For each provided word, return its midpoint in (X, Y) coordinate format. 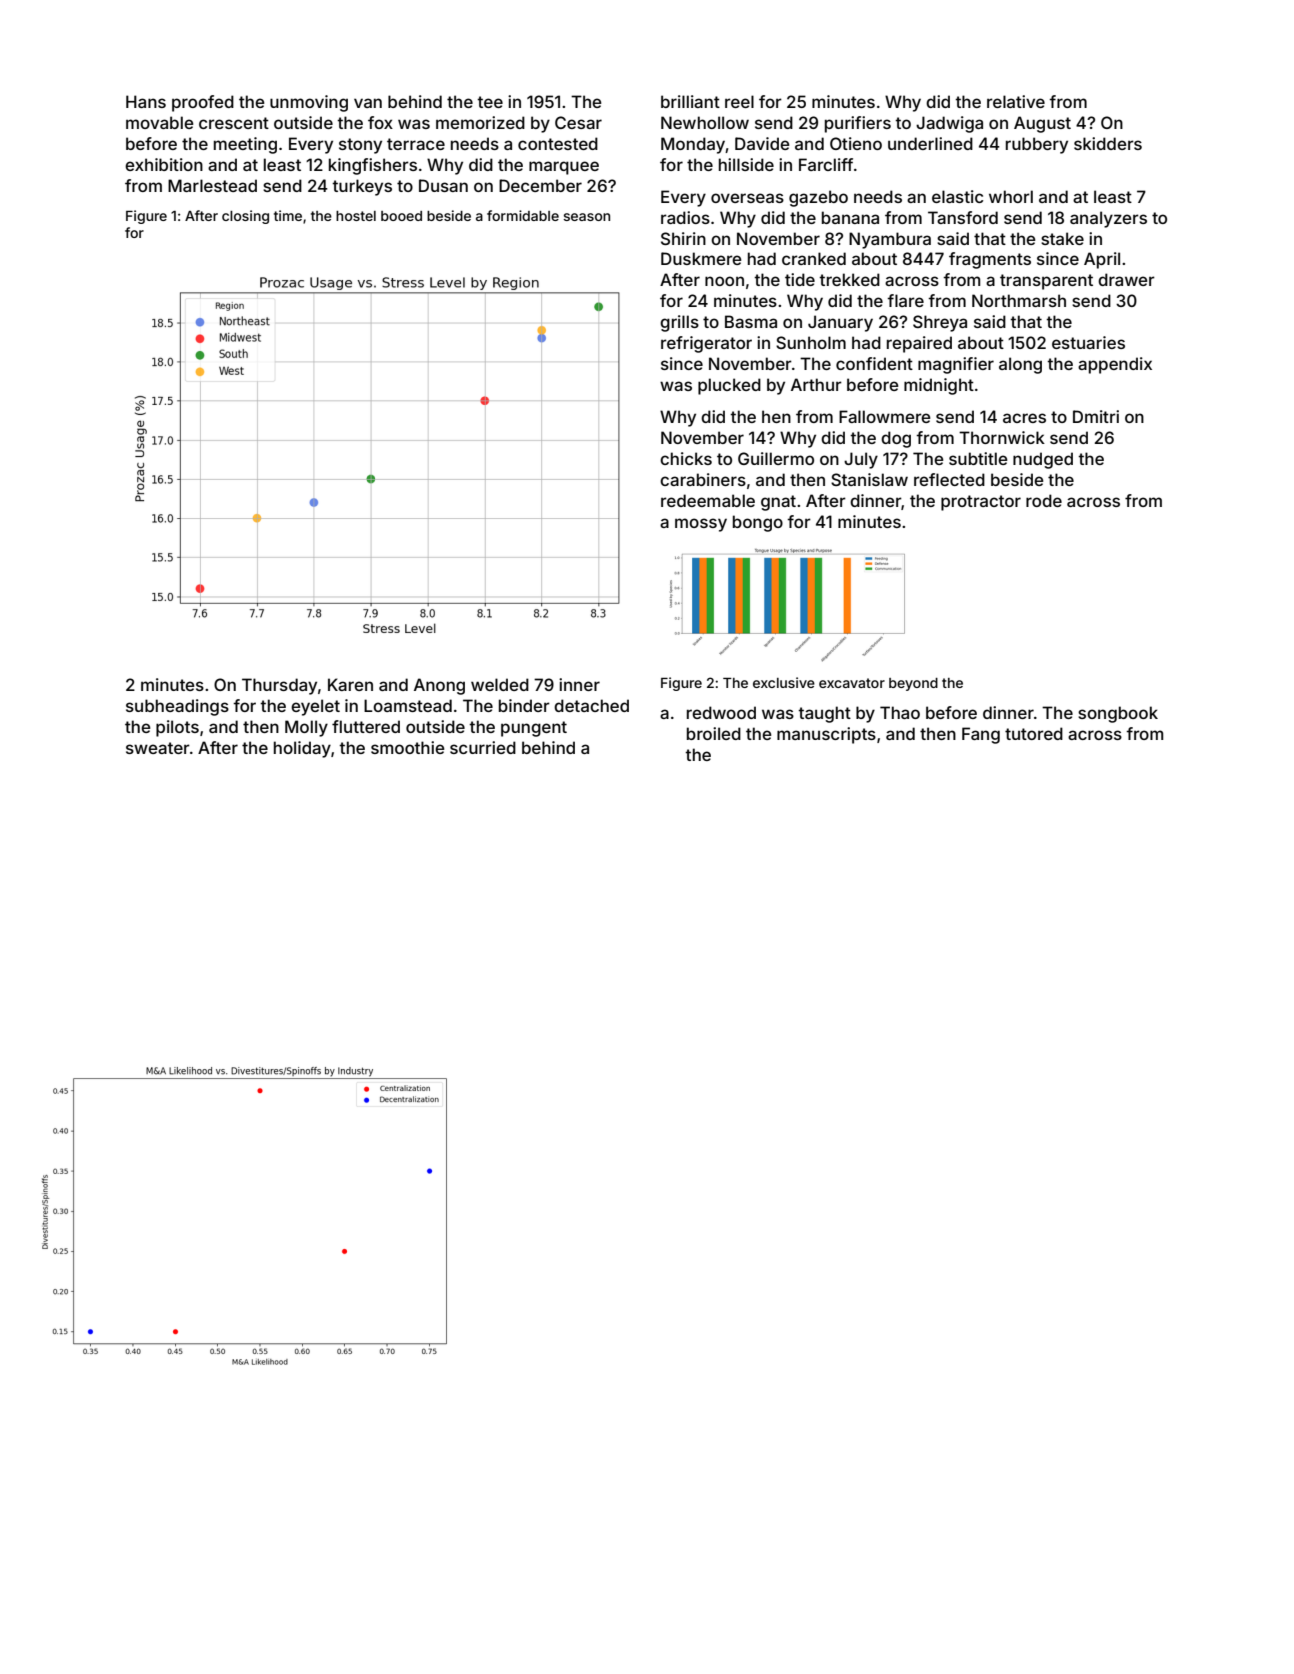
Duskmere (701, 258)
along (1020, 365)
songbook (1118, 714)
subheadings (177, 707)
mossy (701, 525)
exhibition (164, 164)
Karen (350, 684)
